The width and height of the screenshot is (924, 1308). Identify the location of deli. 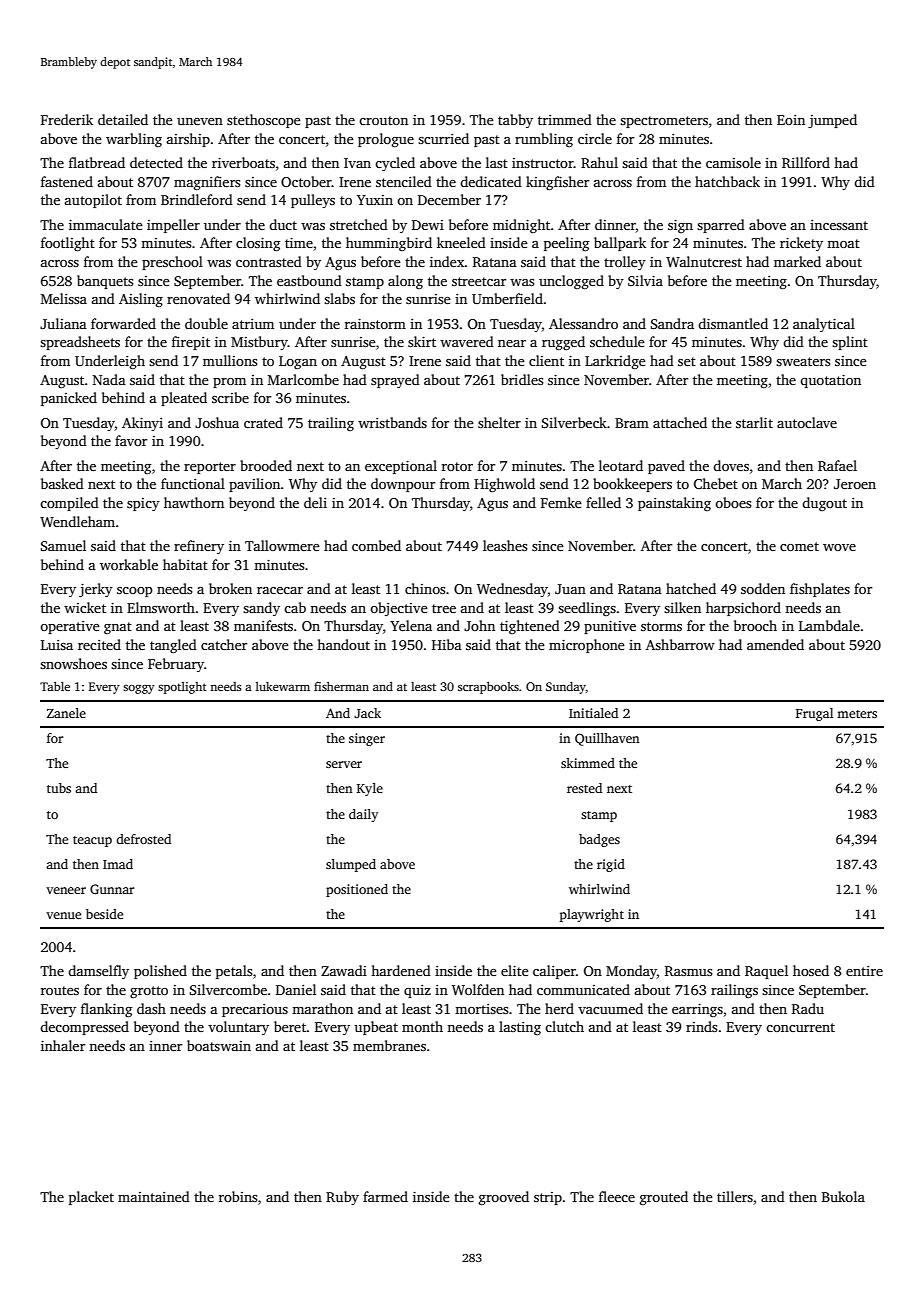
(315, 502).
